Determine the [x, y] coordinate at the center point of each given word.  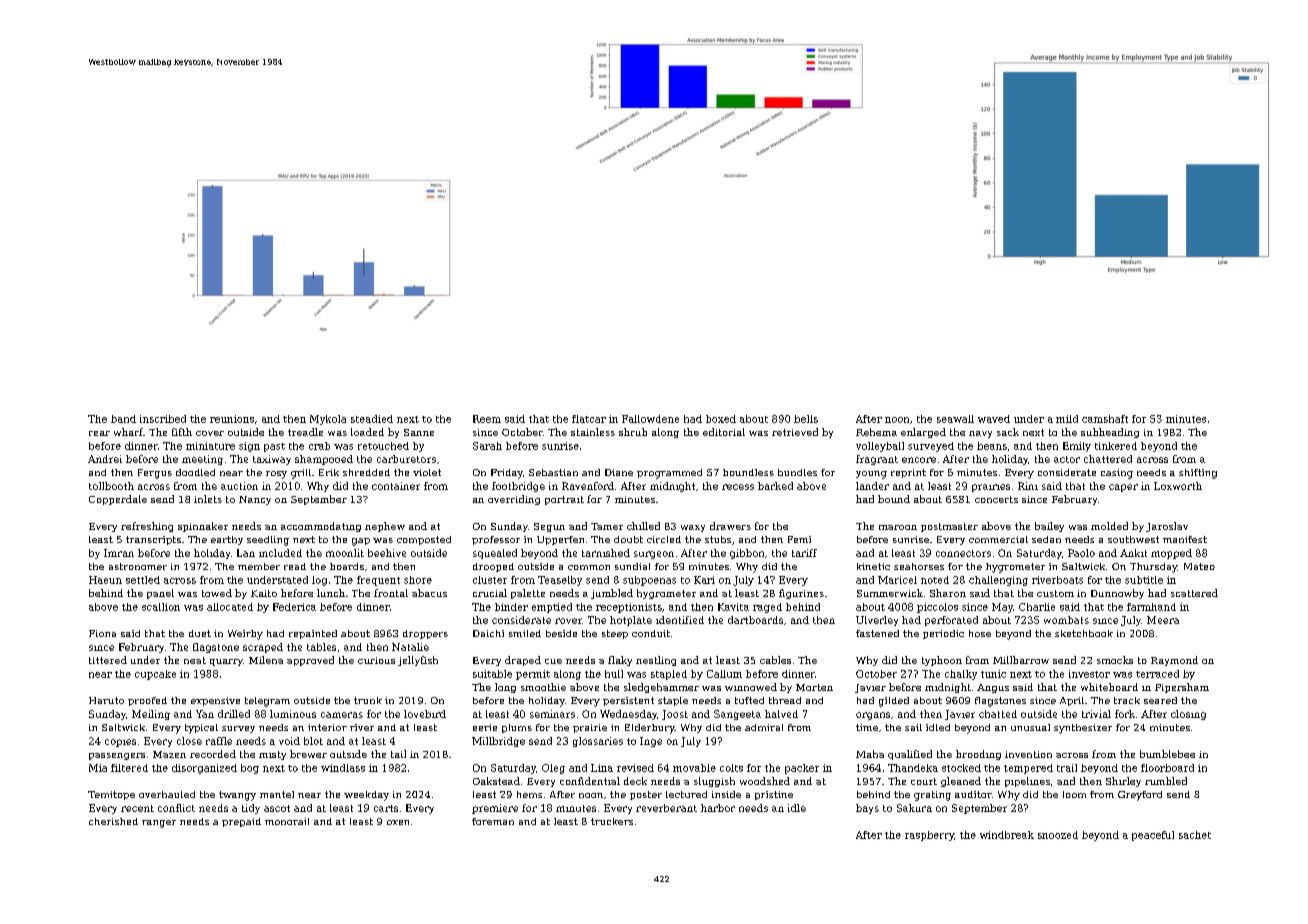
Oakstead [496, 781]
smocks [1115, 660]
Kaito [264, 593]
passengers [117, 756]
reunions [232, 419]
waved [994, 419]
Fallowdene [650, 419]
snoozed [1058, 835]
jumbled [612, 594]
